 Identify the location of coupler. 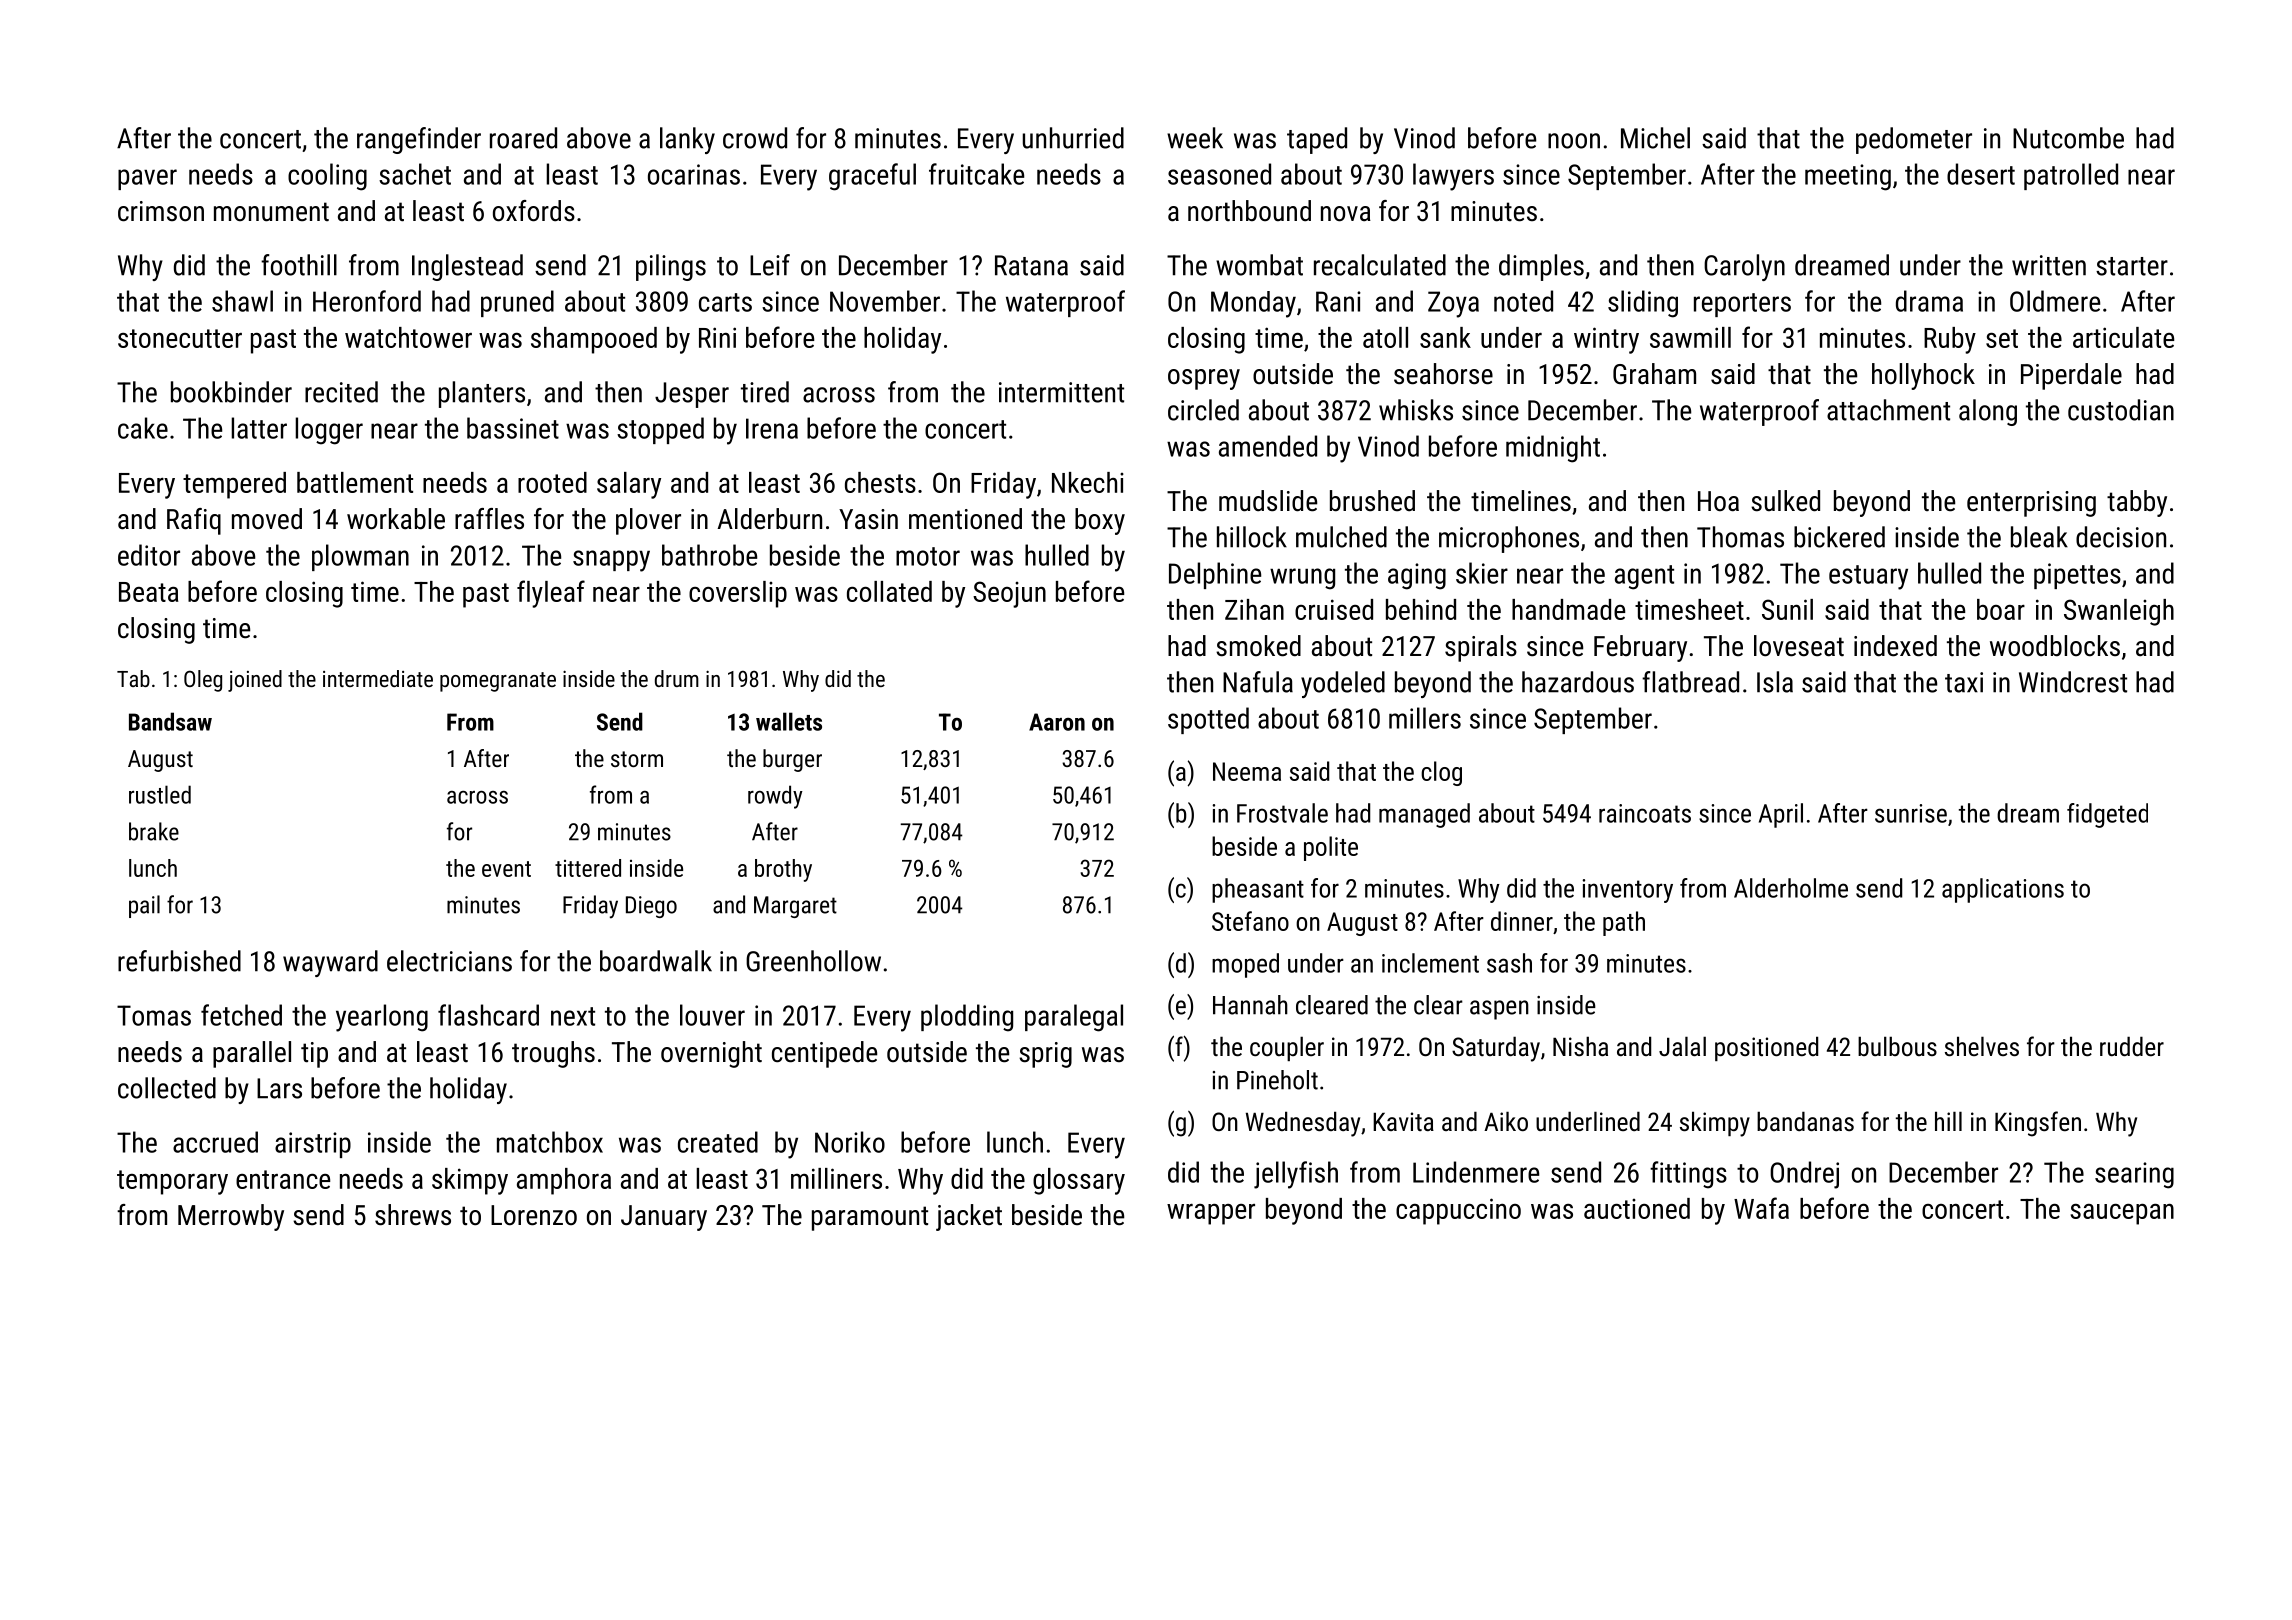
(1287, 1048).
